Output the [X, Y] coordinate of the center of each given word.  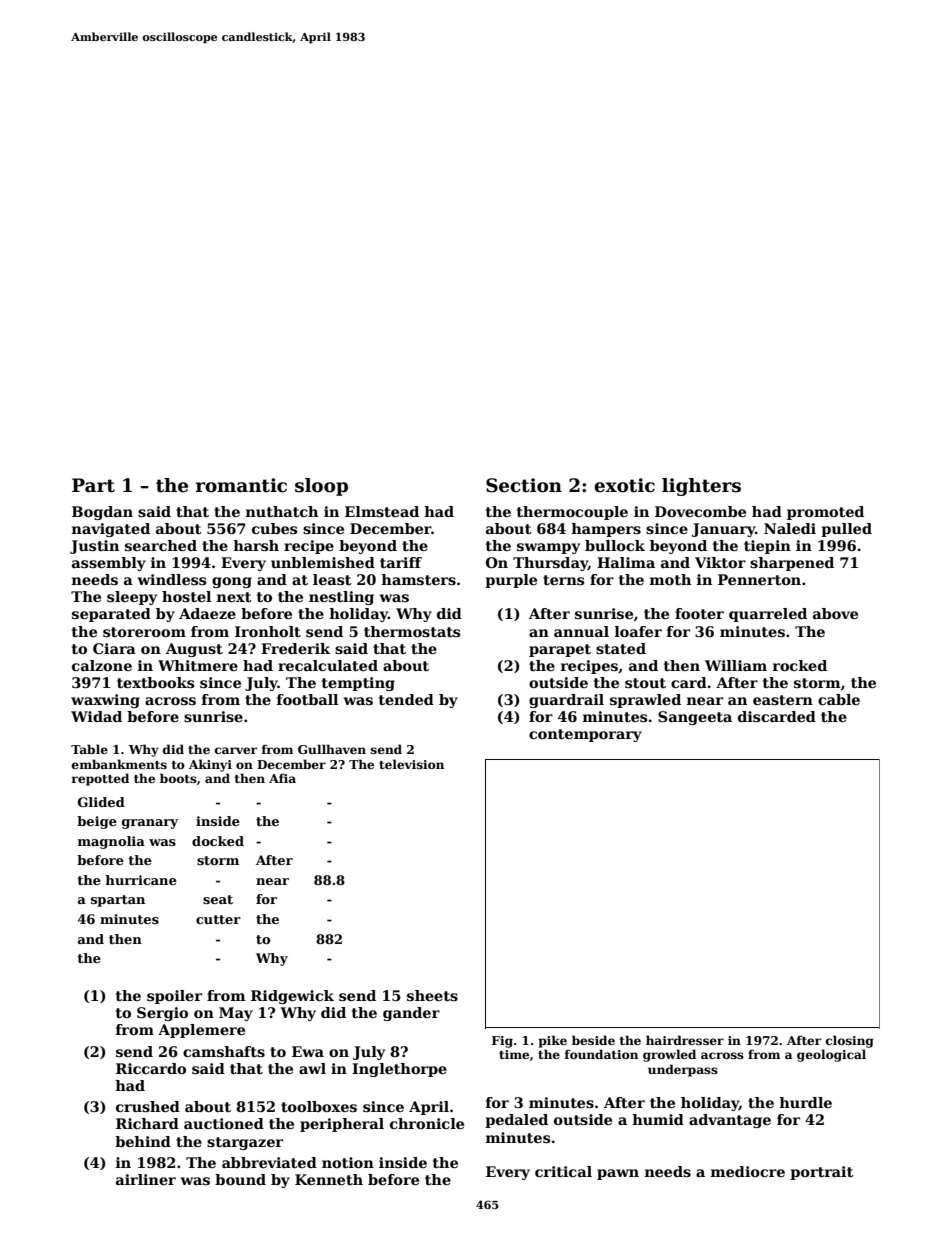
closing [850, 1041]
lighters [701, 487]
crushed [148, 1106]
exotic [624, 485]
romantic [241, 485]
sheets [432, 995]
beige [97, 822]
